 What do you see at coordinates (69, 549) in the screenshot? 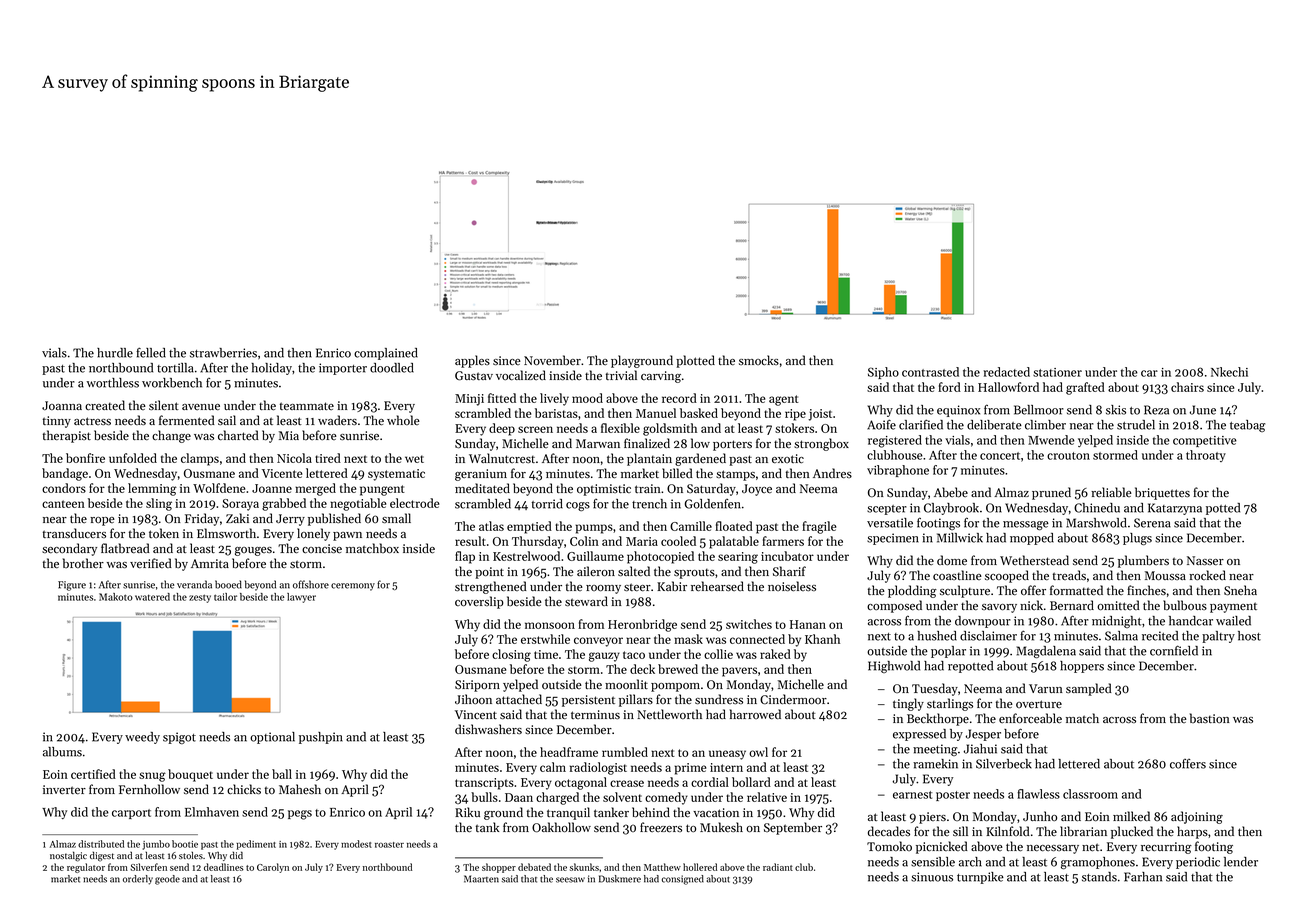
I see `secondary` at bounding box center [69, 549].
